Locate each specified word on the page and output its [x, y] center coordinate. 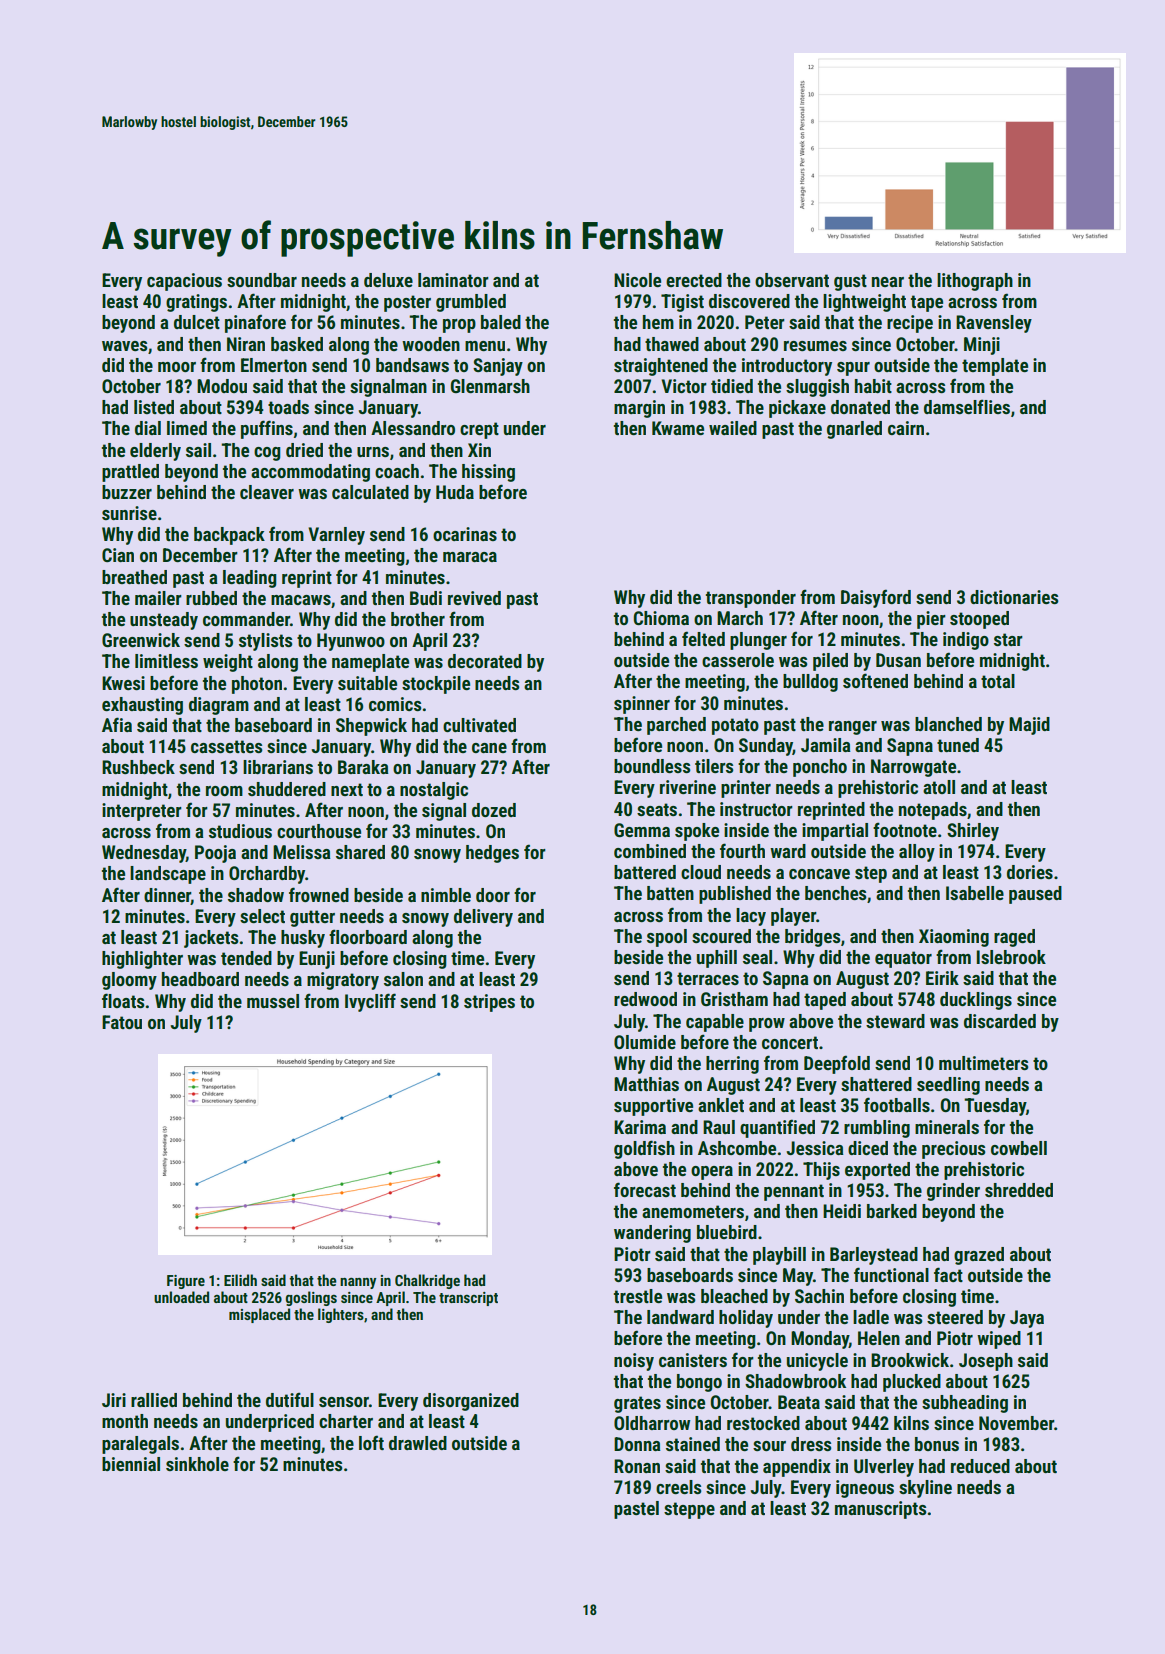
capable [715, 1023]
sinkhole [197, 1464]
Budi [426, 598]
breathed [134, 577]
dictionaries [1014, 597]
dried [304, 450]
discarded [1000, 1021]
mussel [273, 1001]
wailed [733, 428]
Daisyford [876, 598]
